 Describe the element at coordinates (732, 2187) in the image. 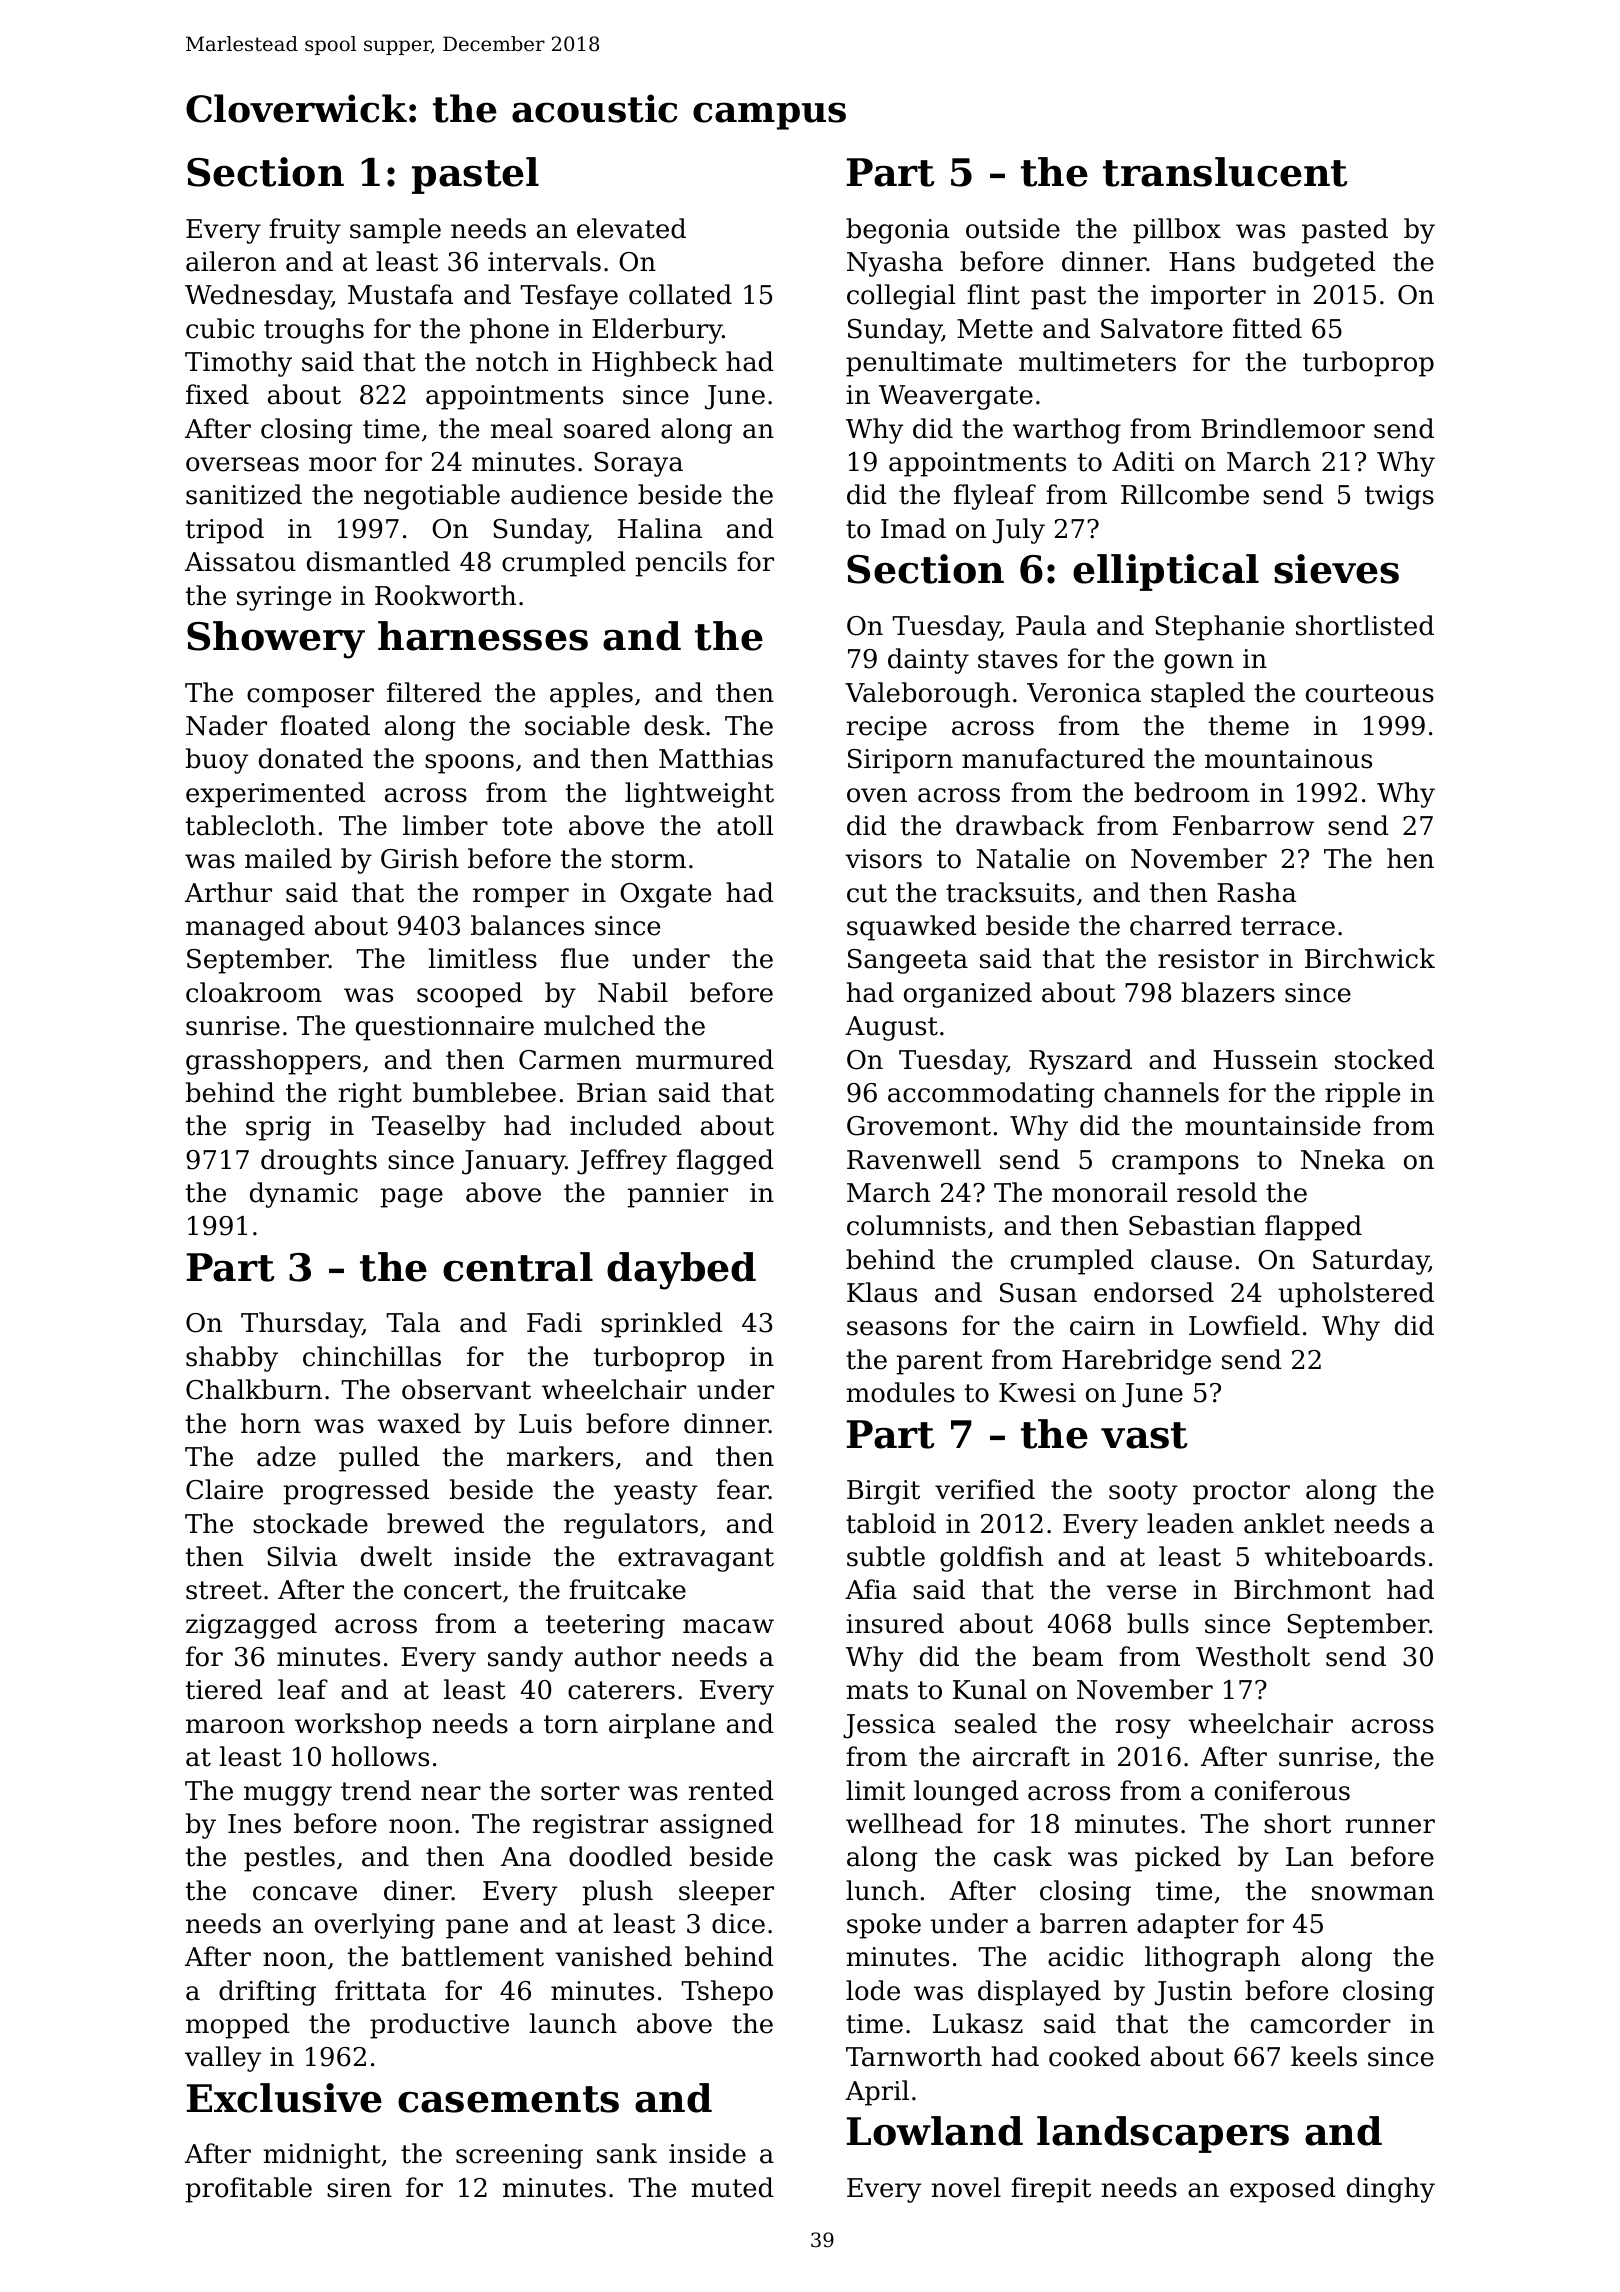

I see `muted` at that location.
